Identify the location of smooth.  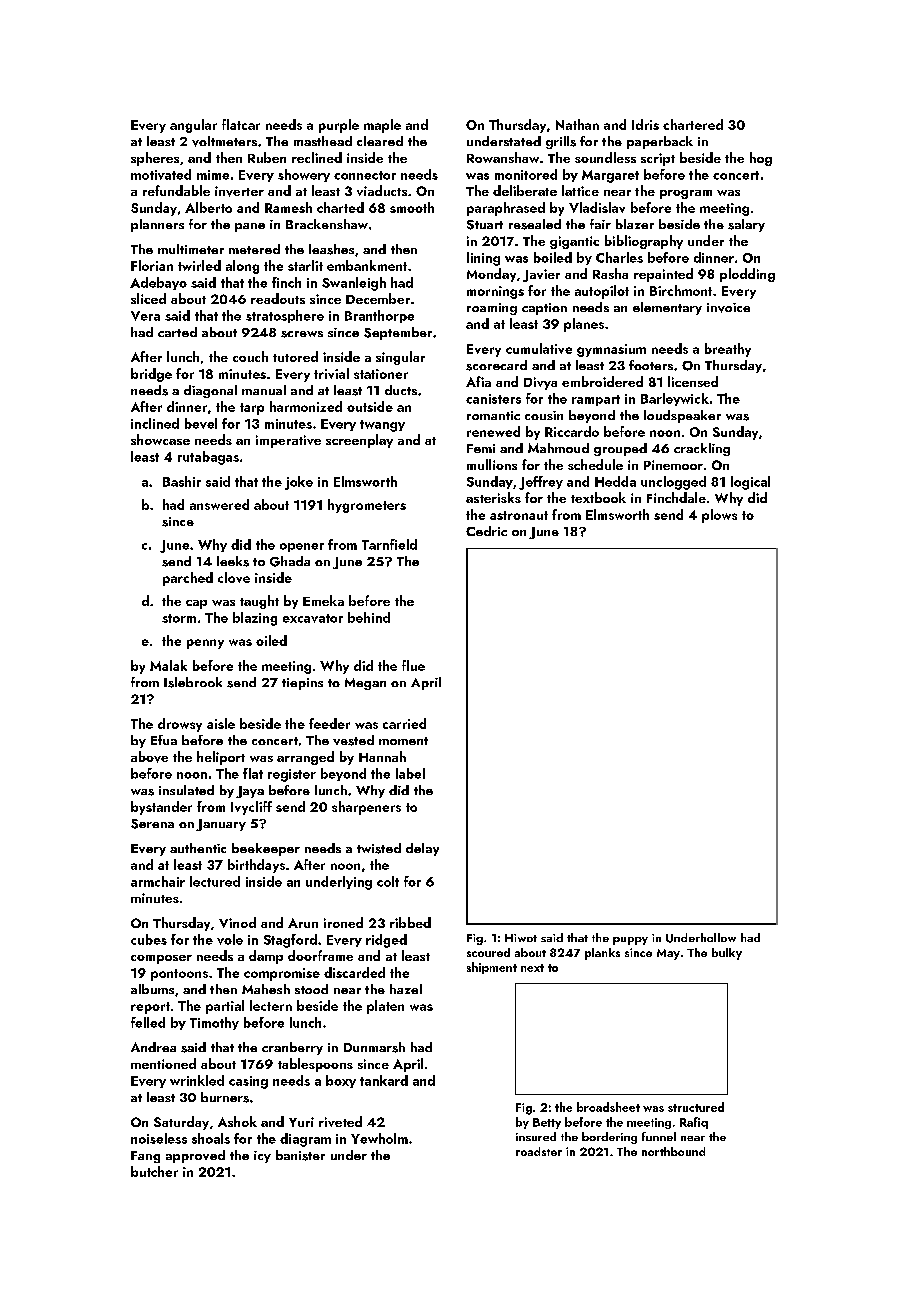
(412, 207).
